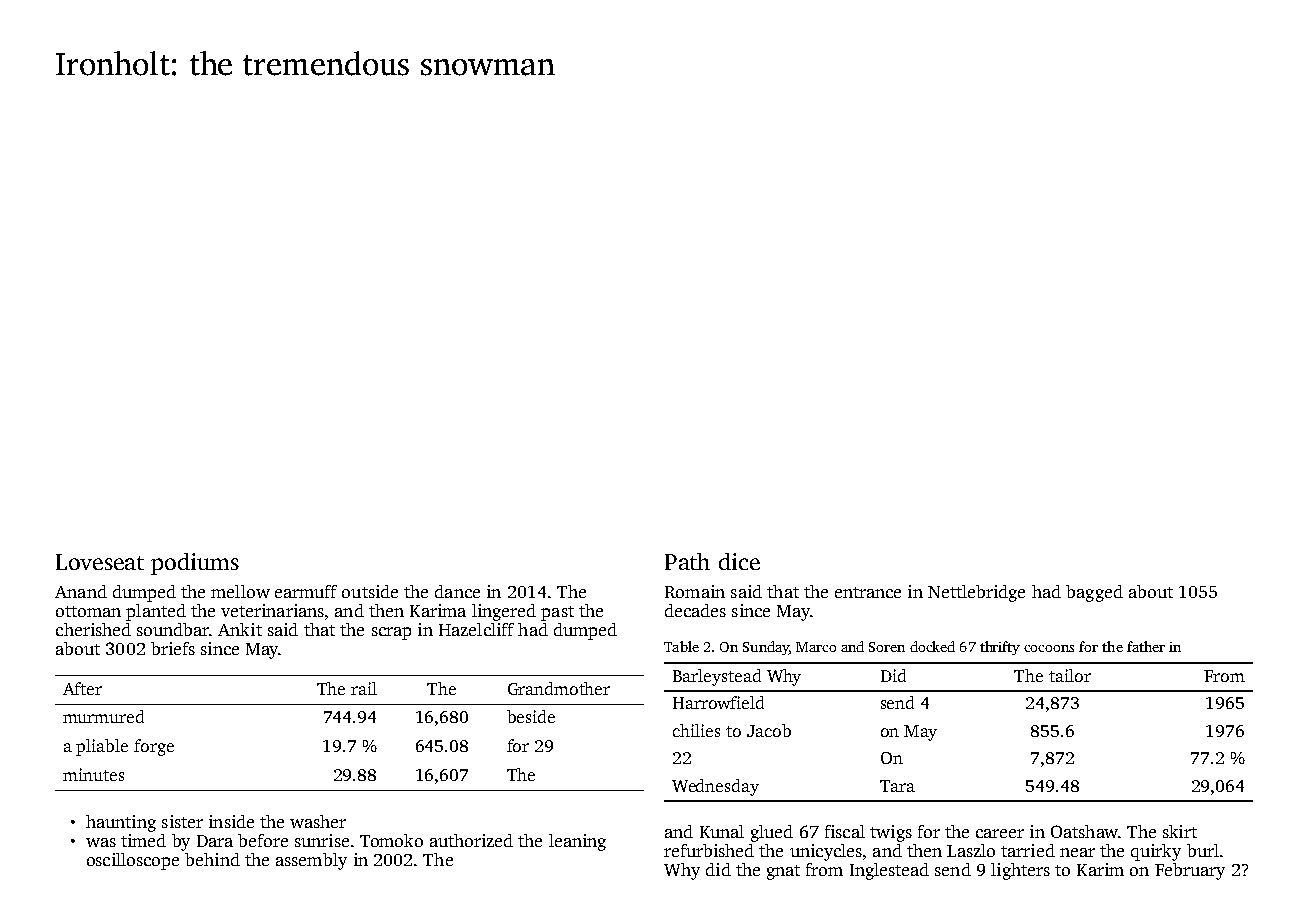 The image size is (1308, 924). What do you see at coordinates (769, 730) in the document?
I see `Jacob` at bounding box center [769, 730].
